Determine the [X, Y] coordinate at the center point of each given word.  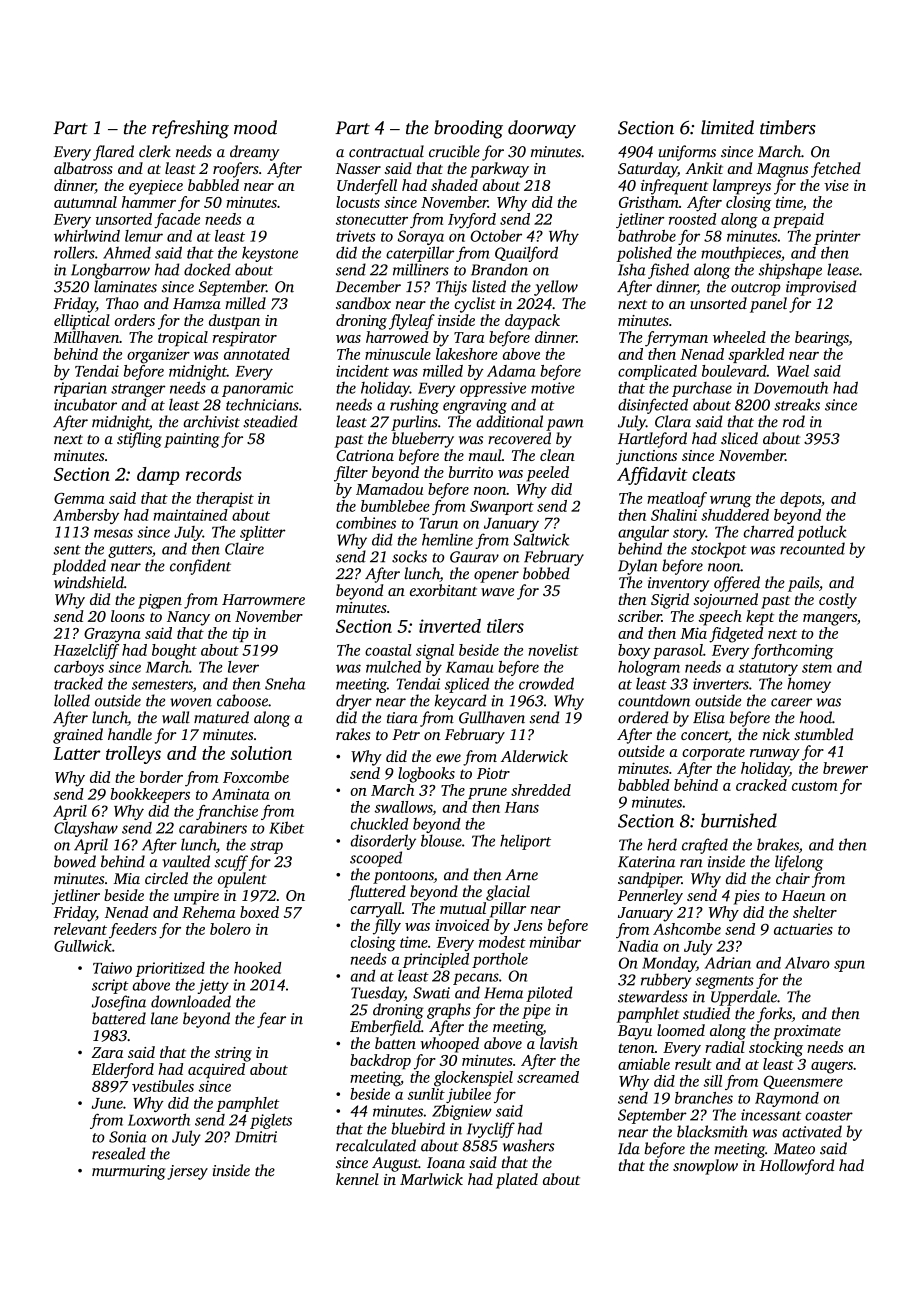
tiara [402, 718]
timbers [788, 127]
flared [113, 153]
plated [517, 1181]
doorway [542, 129]
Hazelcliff [86, 651]
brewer [845, 768]
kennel [357, 1179]
